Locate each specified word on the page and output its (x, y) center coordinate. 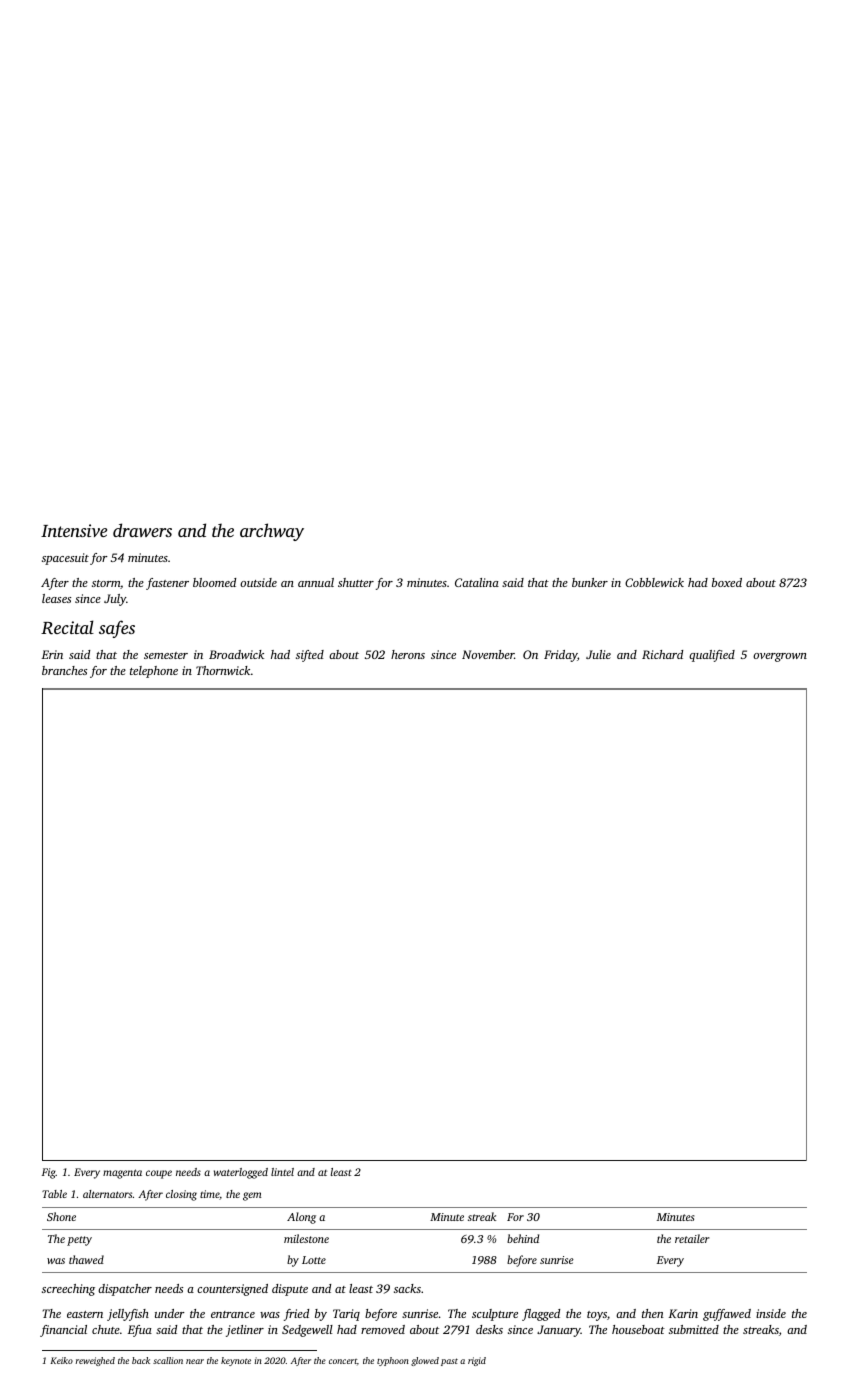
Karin (683, 1313)
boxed (727, 582)
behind (523, 1238)
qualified (712, 656)
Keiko (61, 1360)
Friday (560, 656)
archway (272, 532)
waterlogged (241, 1173)
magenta (122, 1174)
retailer (692, 1238)
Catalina (477, 582)
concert (343, 1361)
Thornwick (223, 670)
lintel (282, 1172)
